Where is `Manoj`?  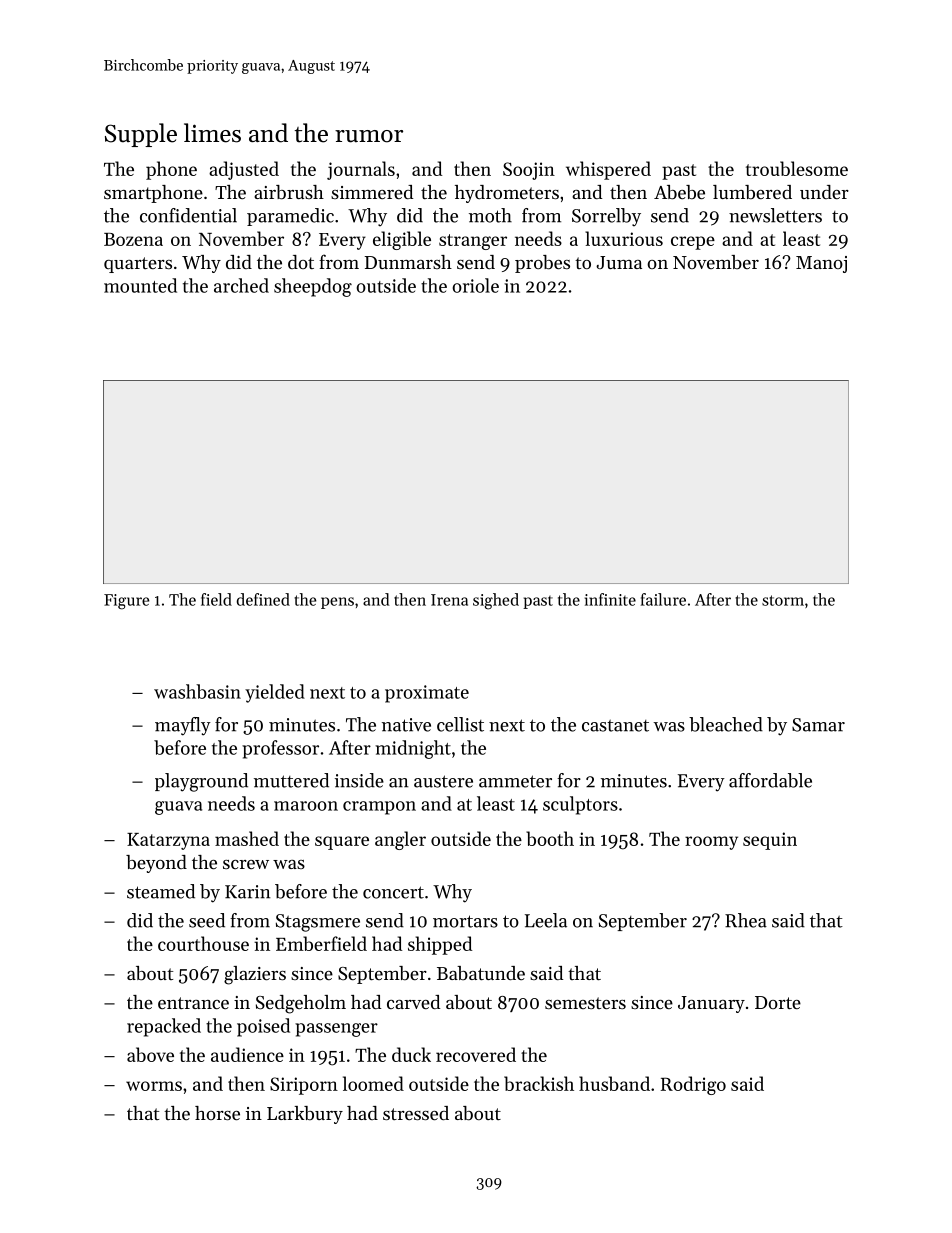
Manoj is located at coordinates (821, 264).
